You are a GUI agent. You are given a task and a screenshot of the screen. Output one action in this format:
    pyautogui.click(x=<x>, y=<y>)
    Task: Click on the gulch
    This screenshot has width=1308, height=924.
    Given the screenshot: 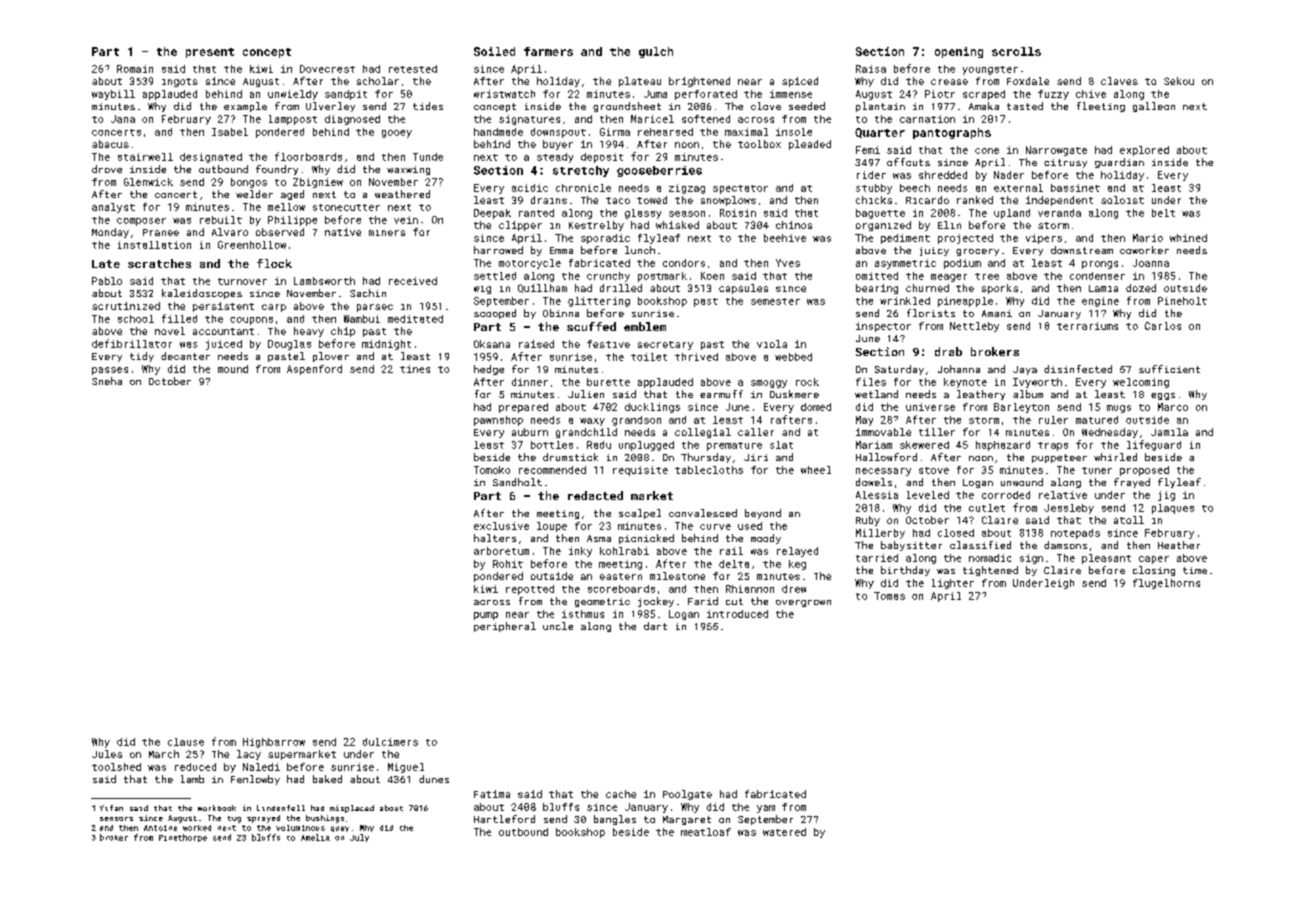 What is the action you would take?
    pyautogui.click(x=656, y=52)
